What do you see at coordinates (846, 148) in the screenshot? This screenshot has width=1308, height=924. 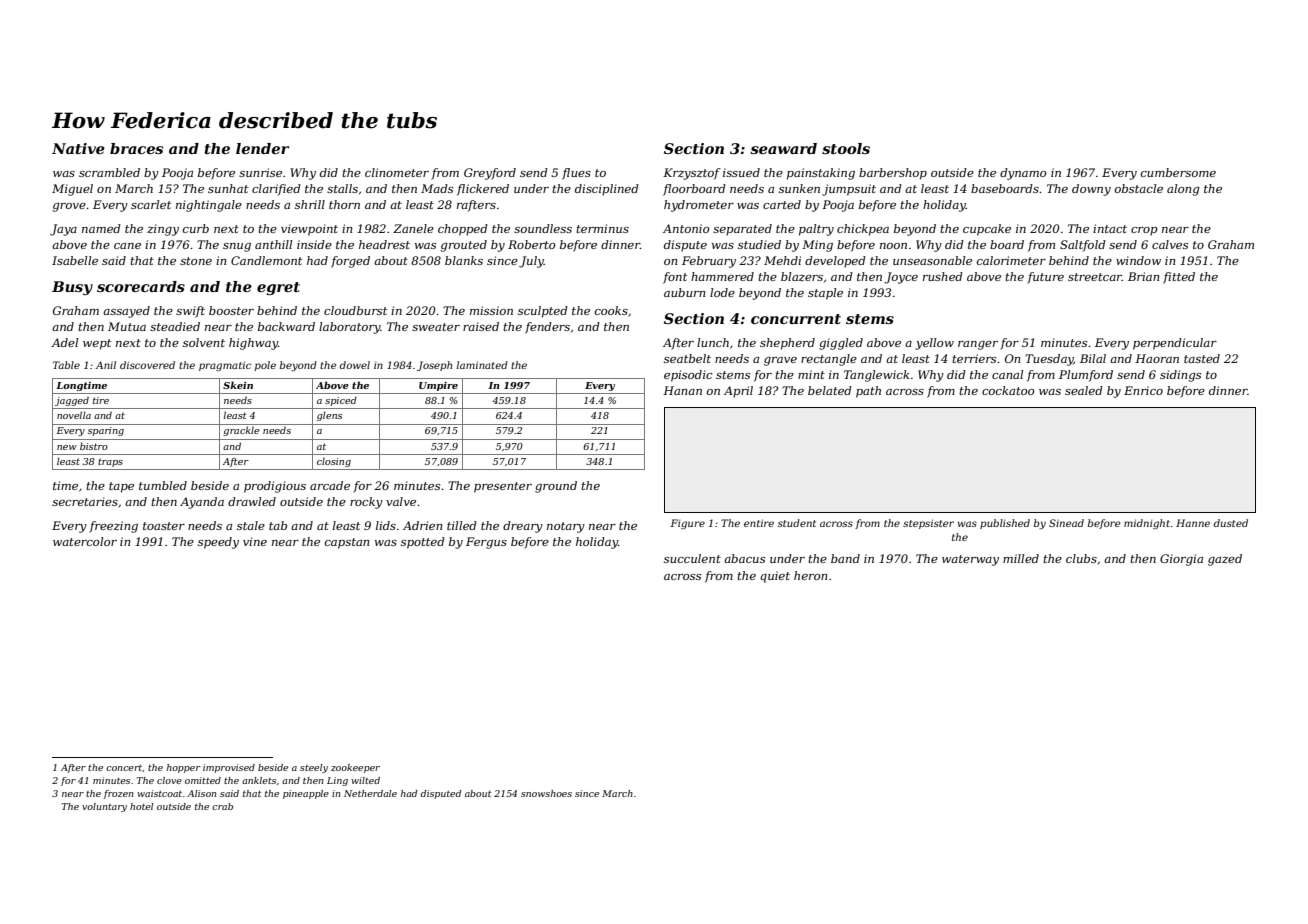 I see `stools` at bounding box center [846, 148].
